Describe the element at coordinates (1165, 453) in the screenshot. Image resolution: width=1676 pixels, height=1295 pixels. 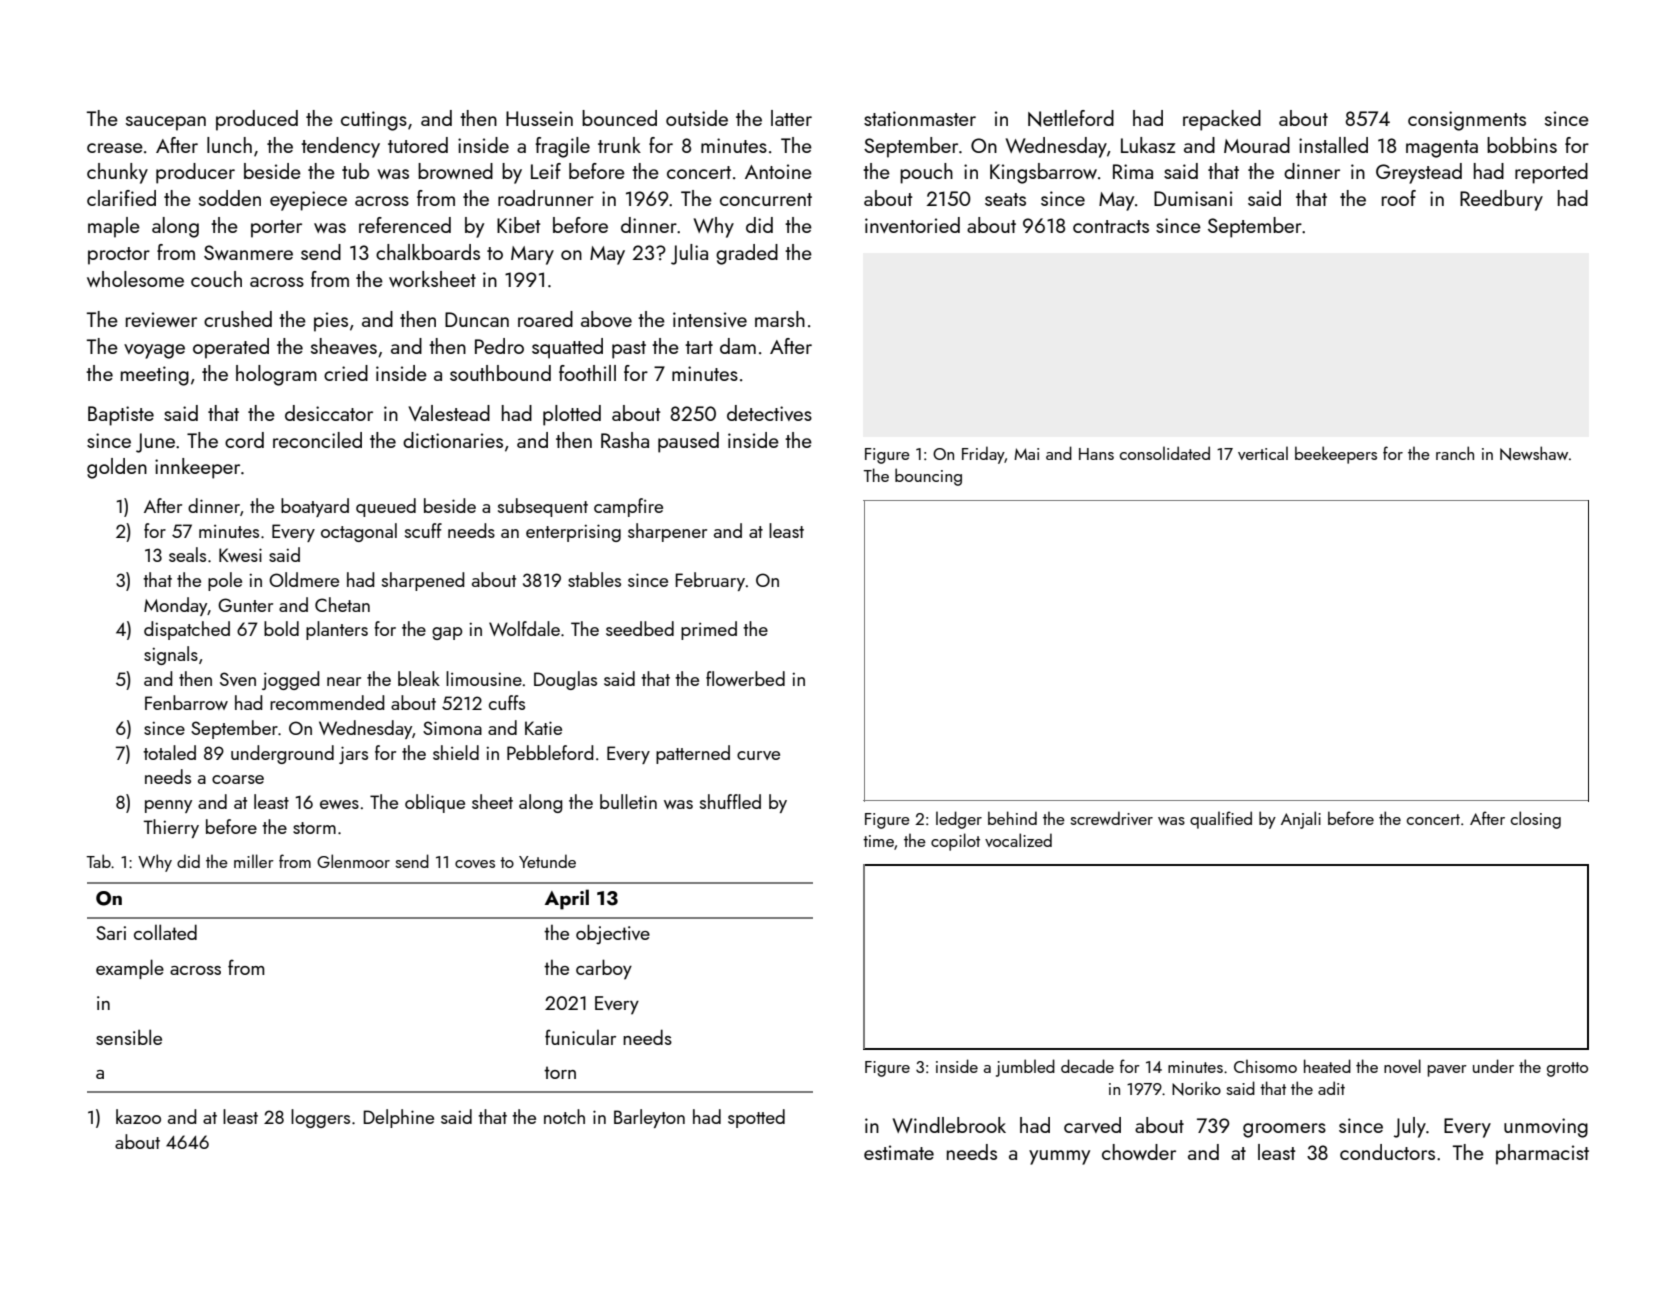
I see `consolidated` at that location.
